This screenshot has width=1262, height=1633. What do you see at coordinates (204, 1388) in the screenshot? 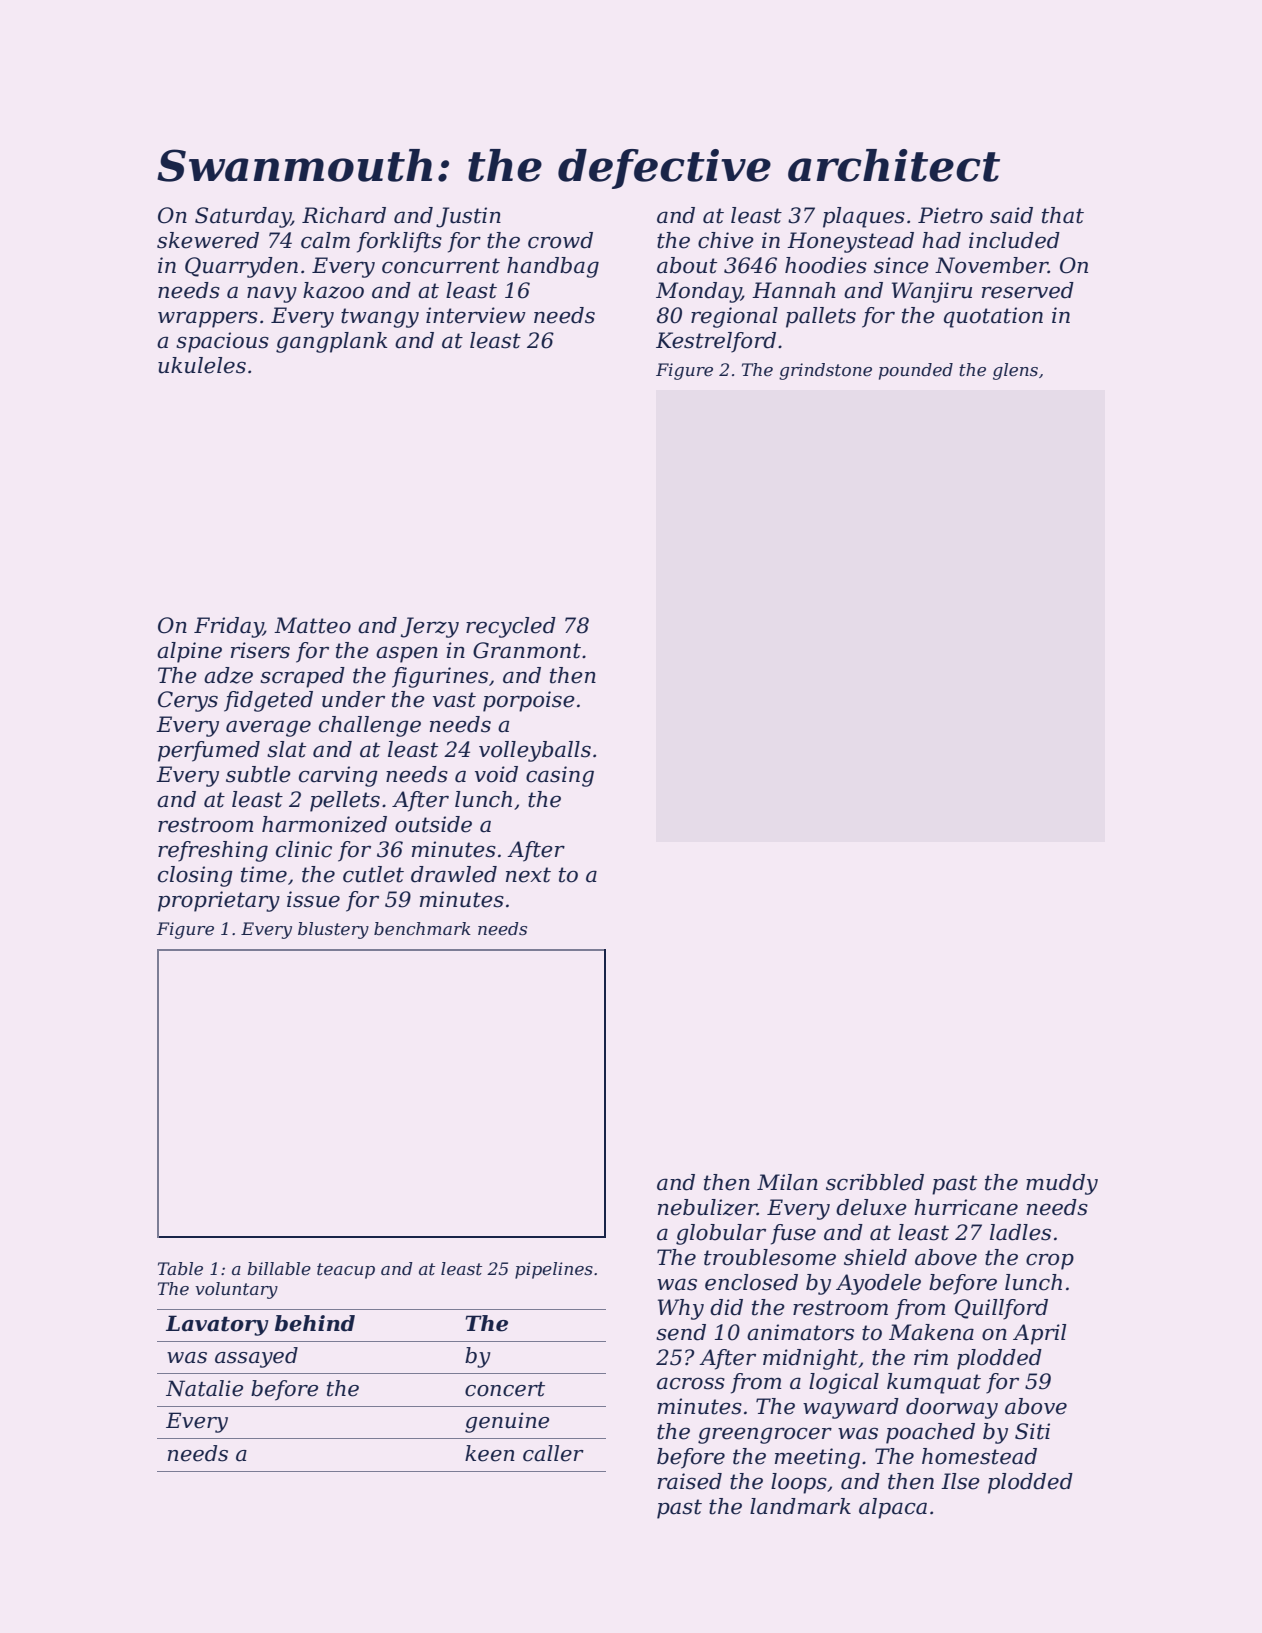
I see `Natalie` at bounding box center [204, 1388].
